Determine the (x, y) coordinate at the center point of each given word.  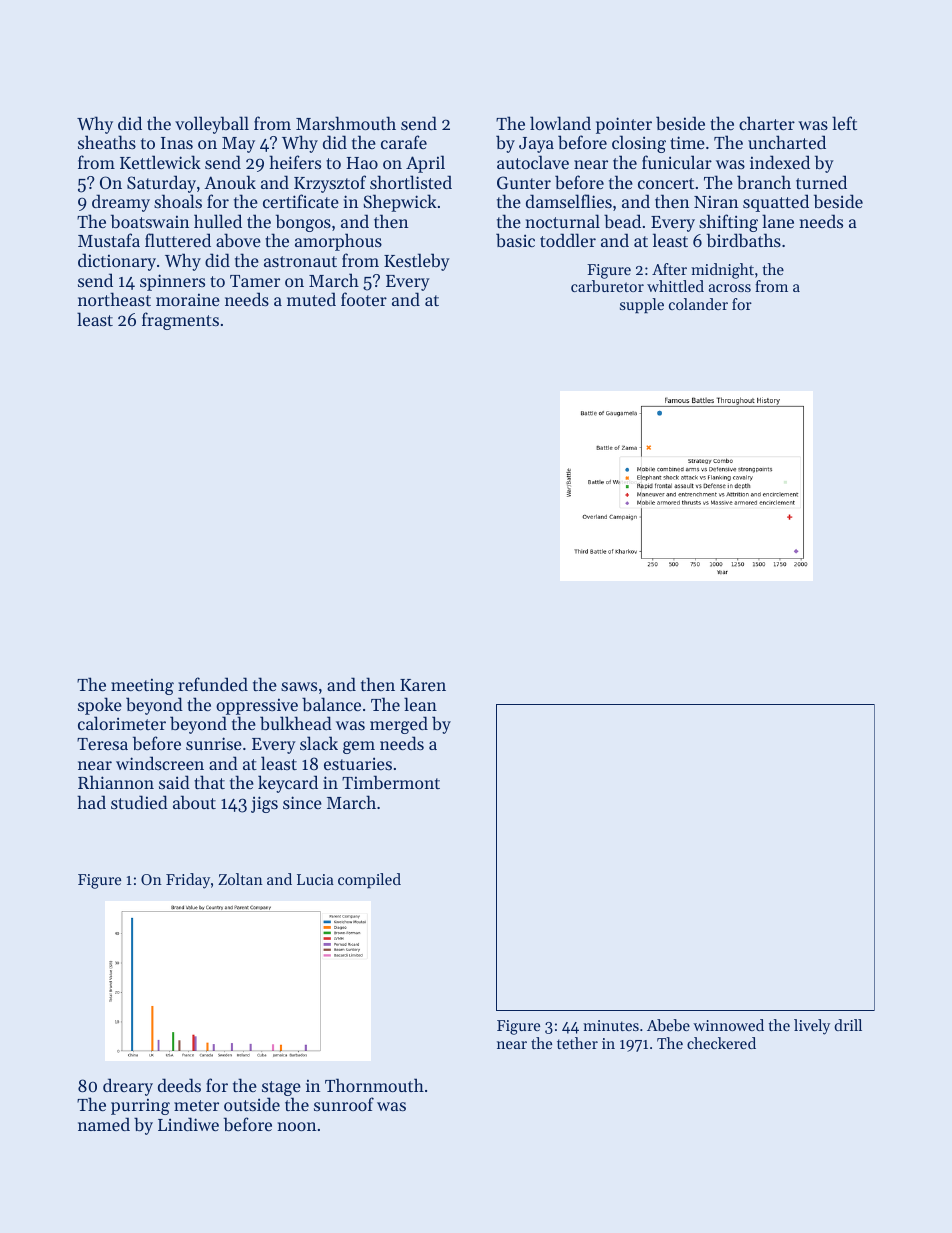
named (104, 1124)
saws (299, 686)
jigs (264, 804)
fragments (180, 321)
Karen (423, 685)
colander (698, 304)
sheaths (107, 142)
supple (642, 305)
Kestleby (417, 262)
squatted (776, 203)
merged (399, 725)
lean (420, 704)
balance (331, 704)
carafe (404, 142)
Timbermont (391, 782)
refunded (213, 684)
